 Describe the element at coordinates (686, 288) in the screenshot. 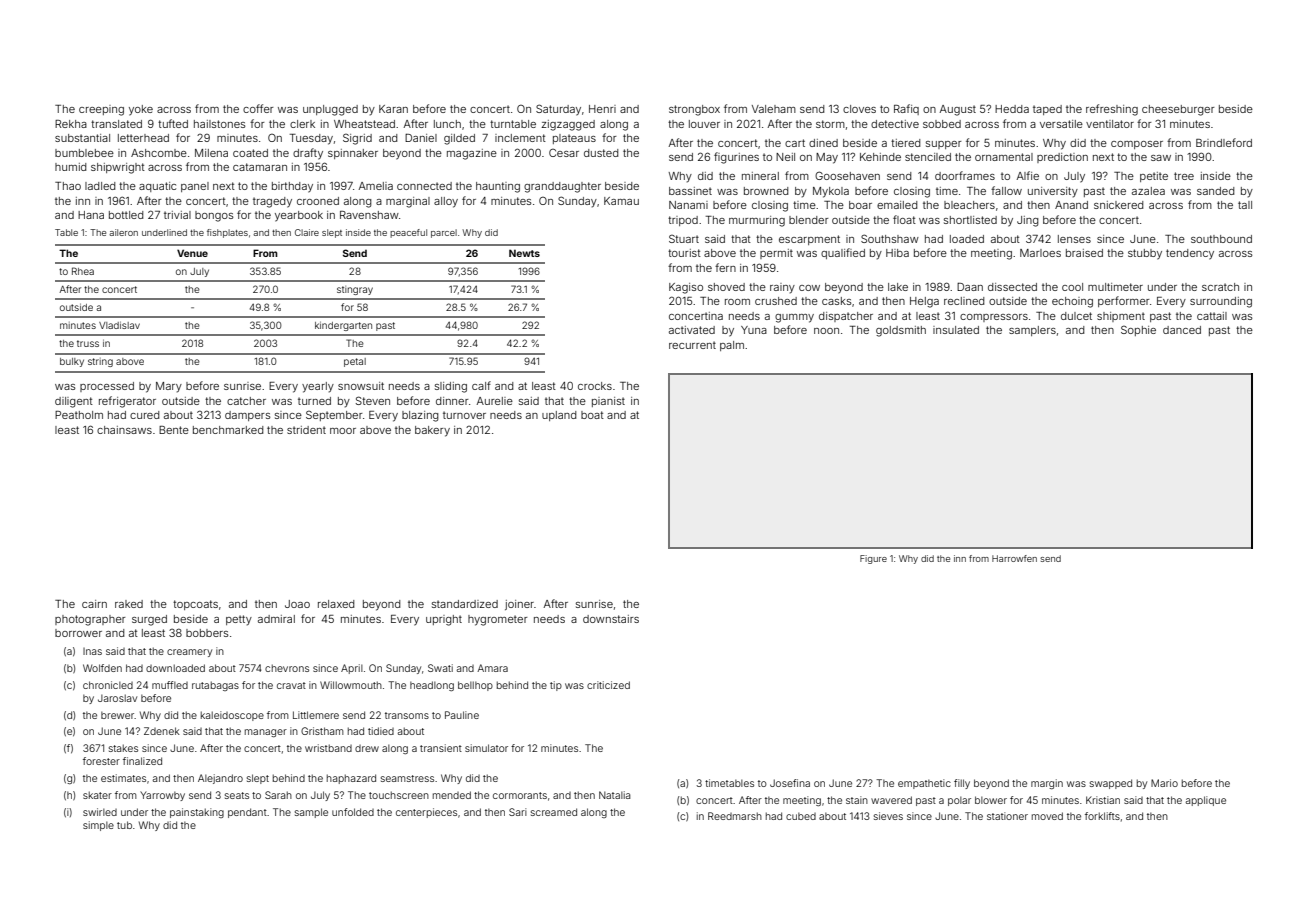

I see `Kagiso` at that location.
